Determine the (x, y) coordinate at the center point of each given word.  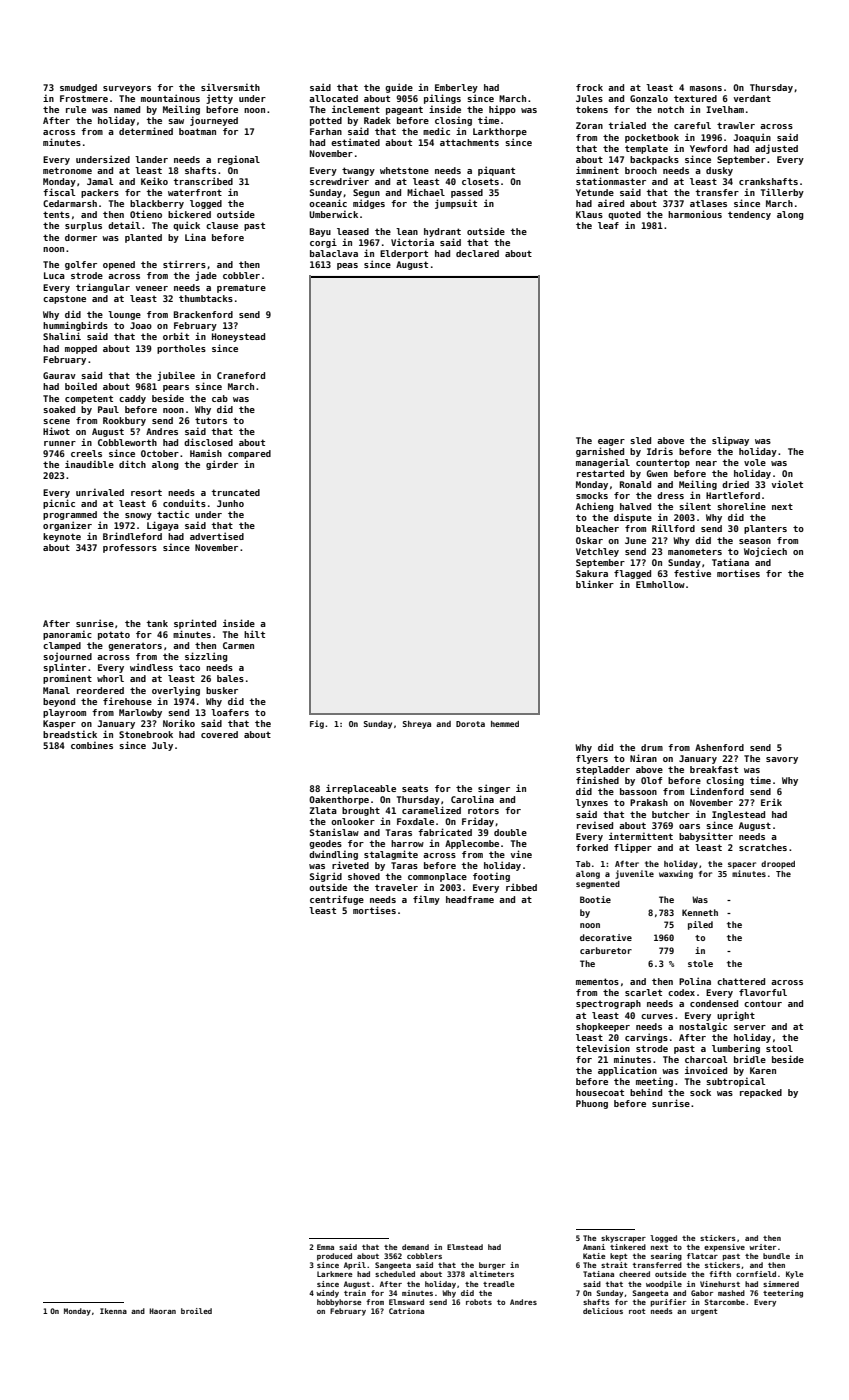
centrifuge (337, 900)
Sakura (592, 573)
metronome (67, 170)
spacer (742, 865)
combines (92, 745)
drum (652, 747)
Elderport (404, 254)
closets (480, 181)
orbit (176, 336)
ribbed (521, 887)
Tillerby (782, 193)
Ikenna (113, 1311)
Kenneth (700, 912)
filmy (426, 900)
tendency (749, 215)
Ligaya (163, 526)
